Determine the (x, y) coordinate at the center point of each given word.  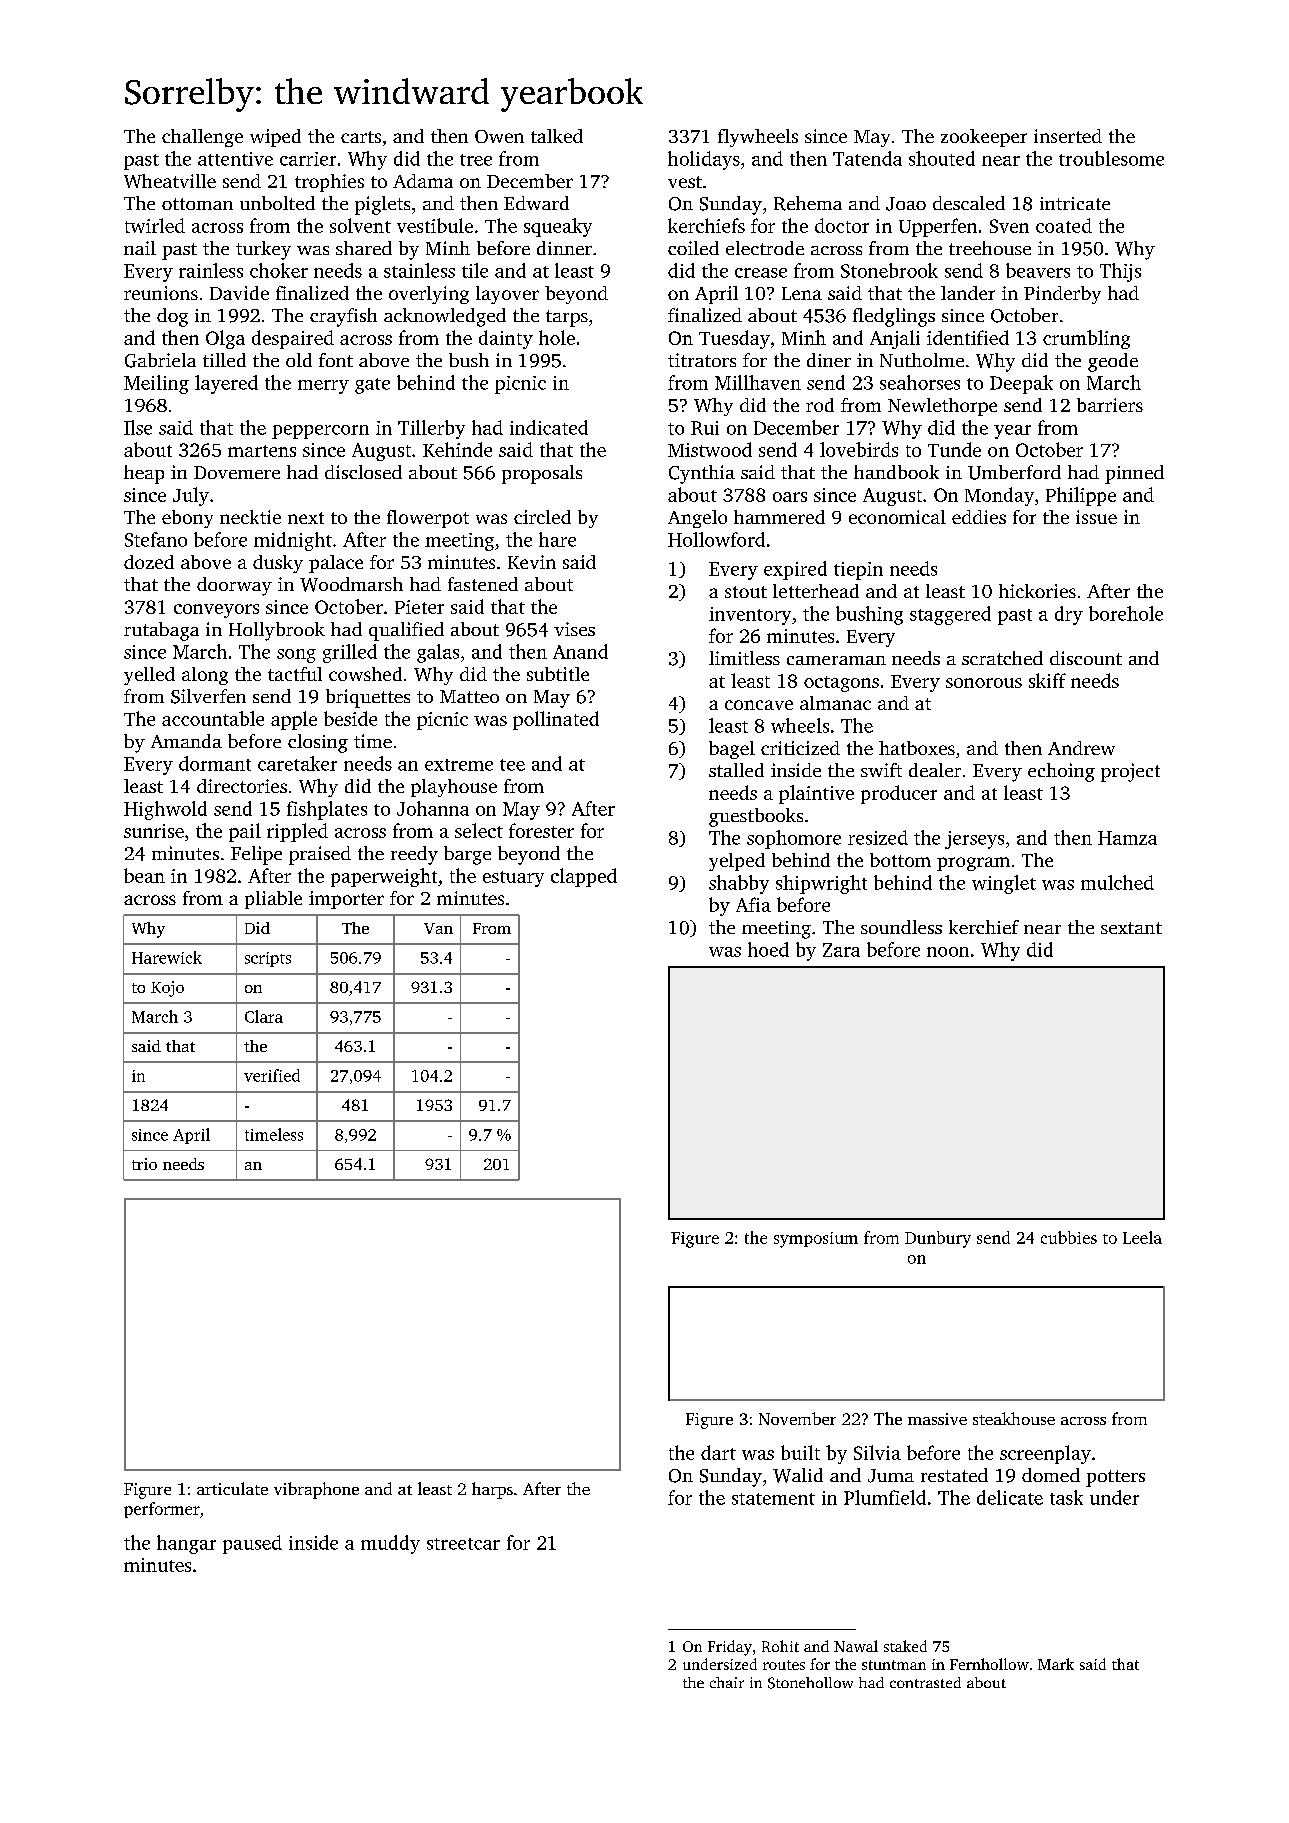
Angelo (697, 519)
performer (162, 1510)
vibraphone (316, 1490)
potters (1115, 1478)
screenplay (1045, 1454)
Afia (753, 904)
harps (492, 1490)
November (797, 1418)
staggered (950, 615)
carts (361, 137)
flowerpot (428, 519)
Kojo (167, 989)
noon (948, 952)
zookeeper (984, 138)
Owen (499, 136)
